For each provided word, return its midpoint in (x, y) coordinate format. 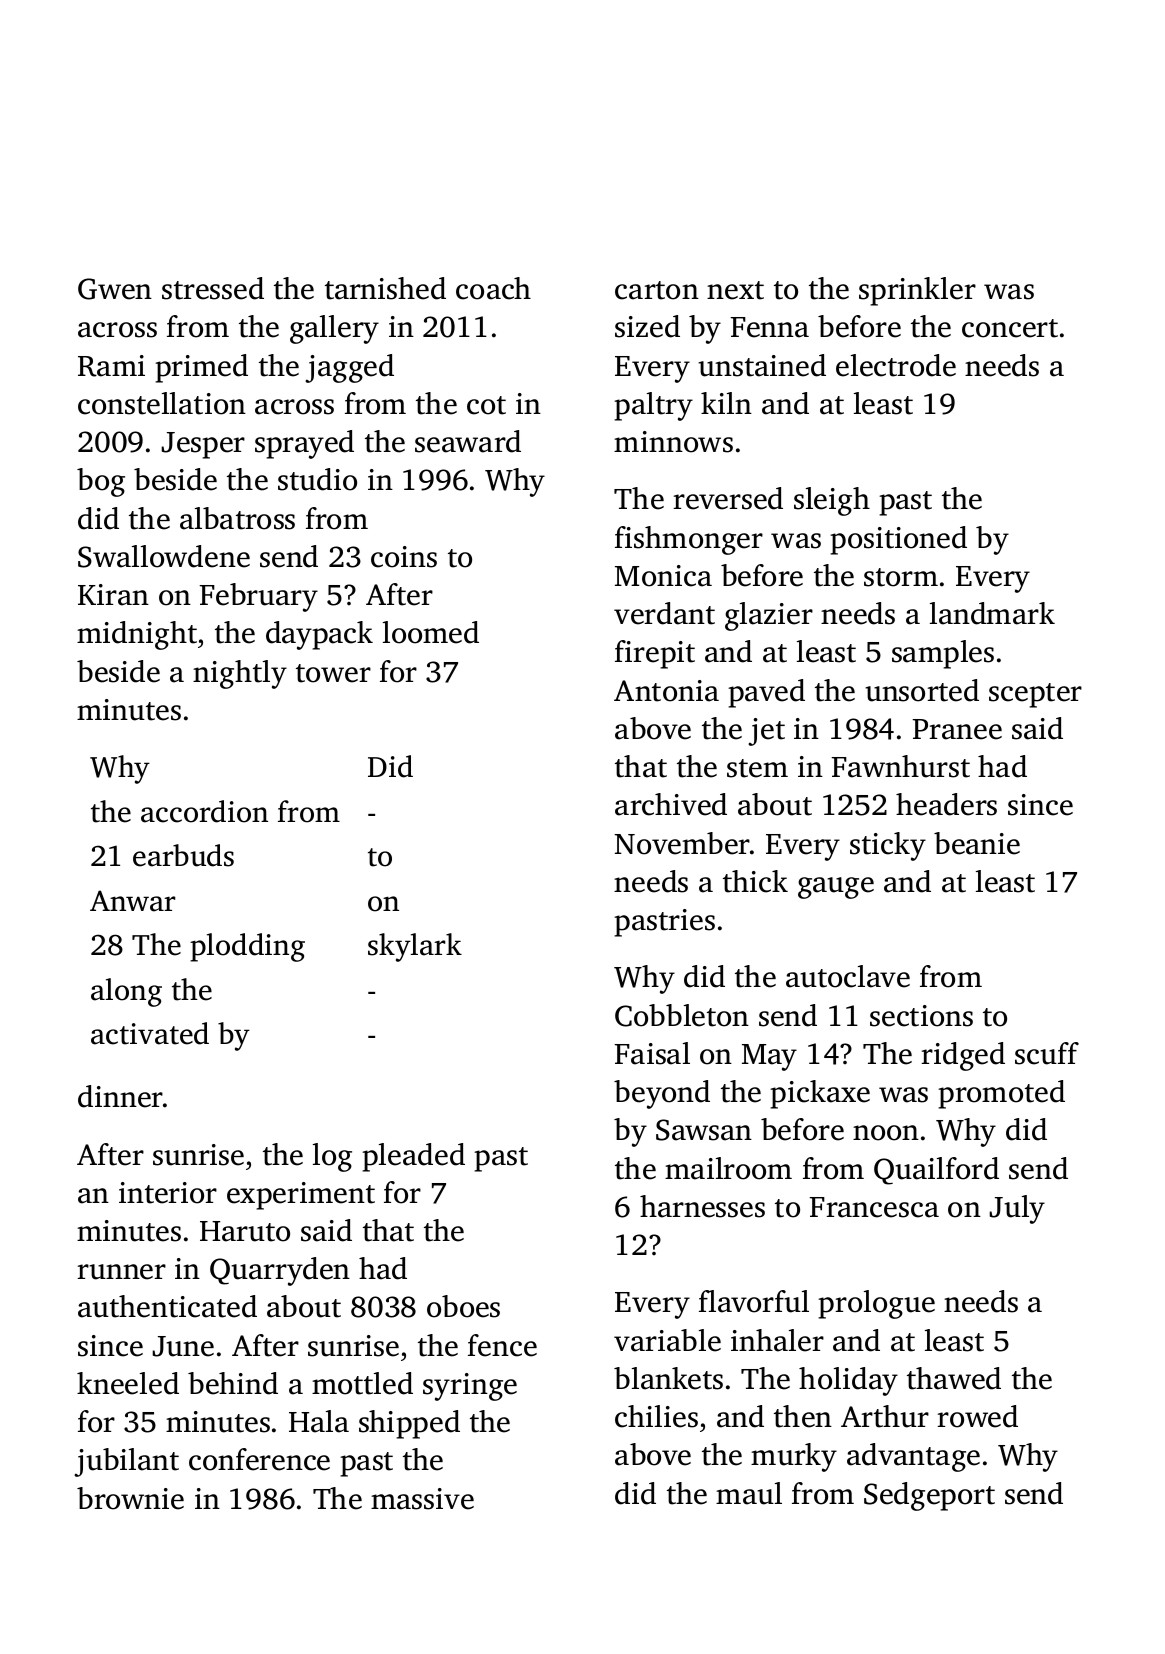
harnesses (702, 1206)
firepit (655, 654)
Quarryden (280, 1271)
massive (422, 1499)
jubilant (126, 1462)
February (258, 597)
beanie (977, 843)
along (126, 992)
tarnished (385, 288)
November (682, 843)
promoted (1001, 1094)
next (735, 290)
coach (493, 288)
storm (901, 577)
